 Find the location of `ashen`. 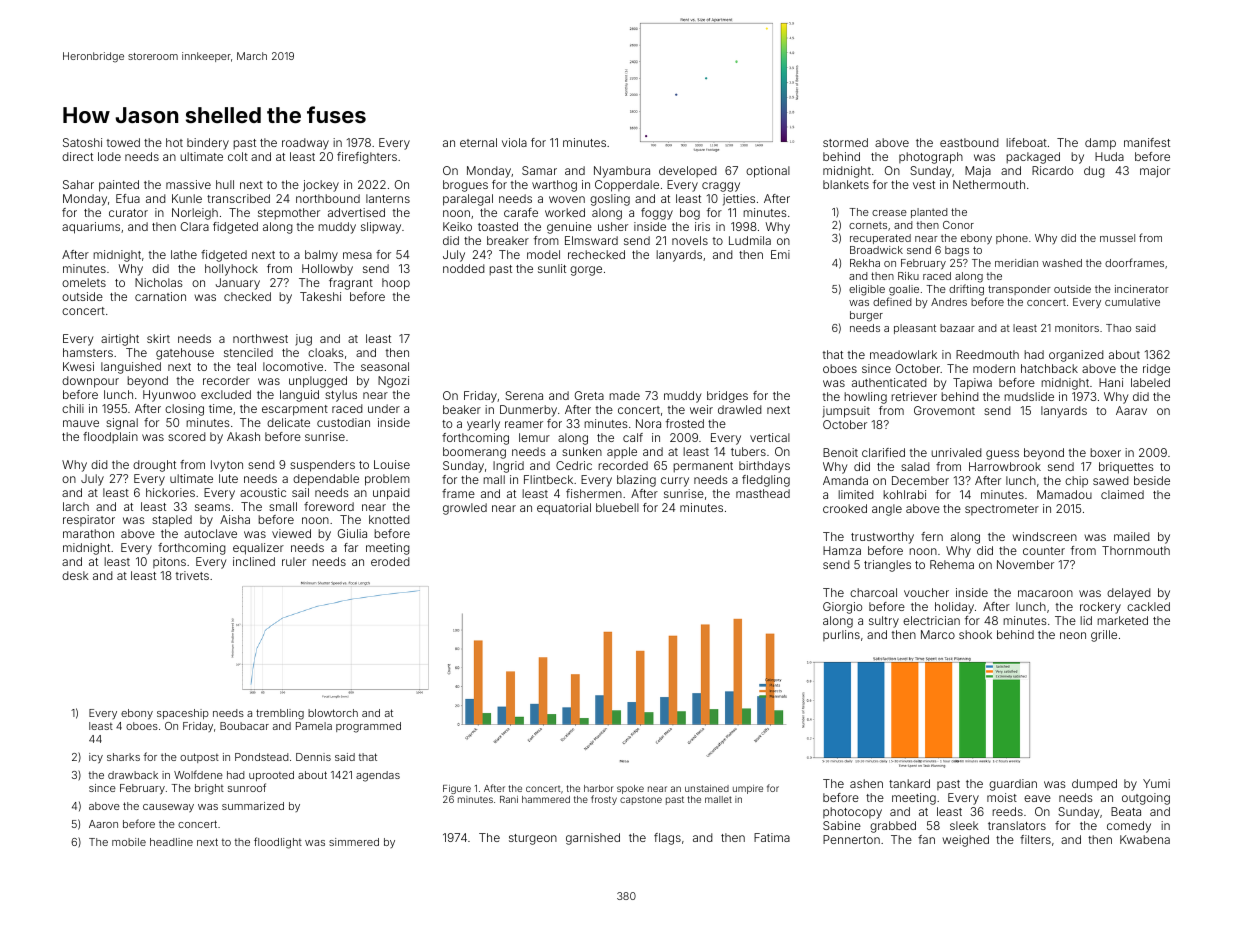

ashen is located at coordinates (866, 783).
